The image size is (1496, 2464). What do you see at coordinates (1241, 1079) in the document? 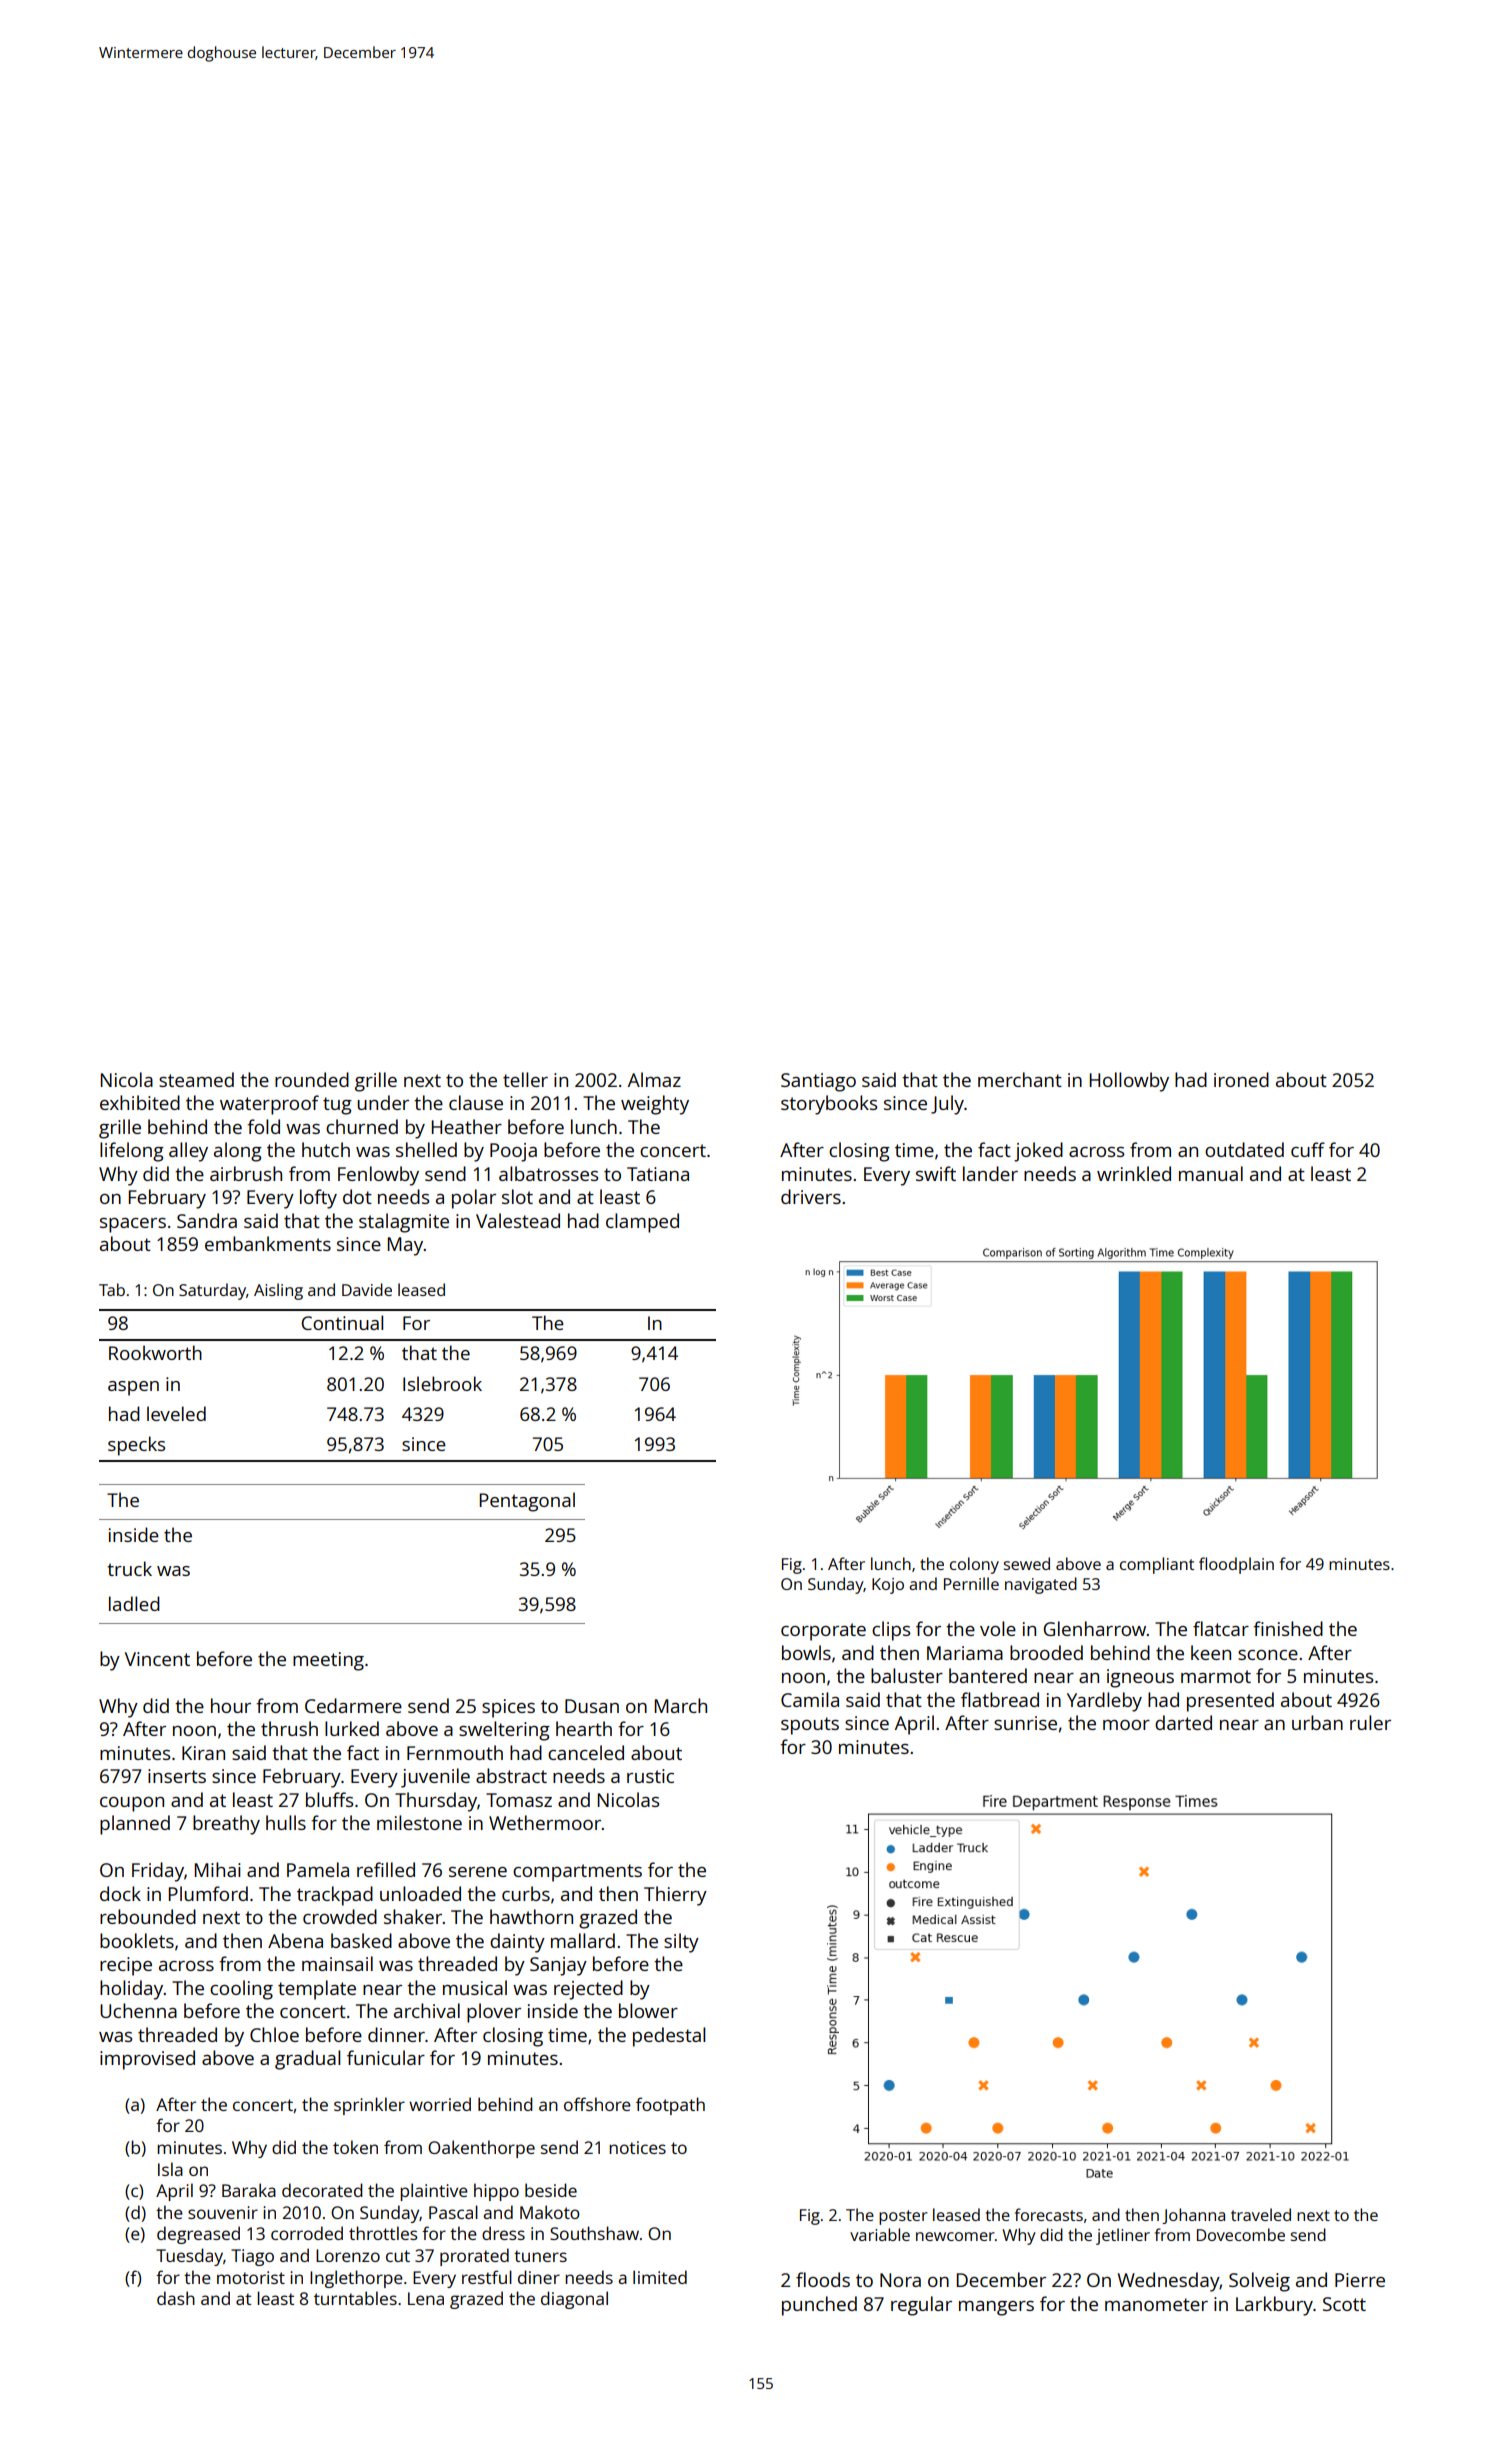
I see `ironed` at bounding box center [1241, 1079].
